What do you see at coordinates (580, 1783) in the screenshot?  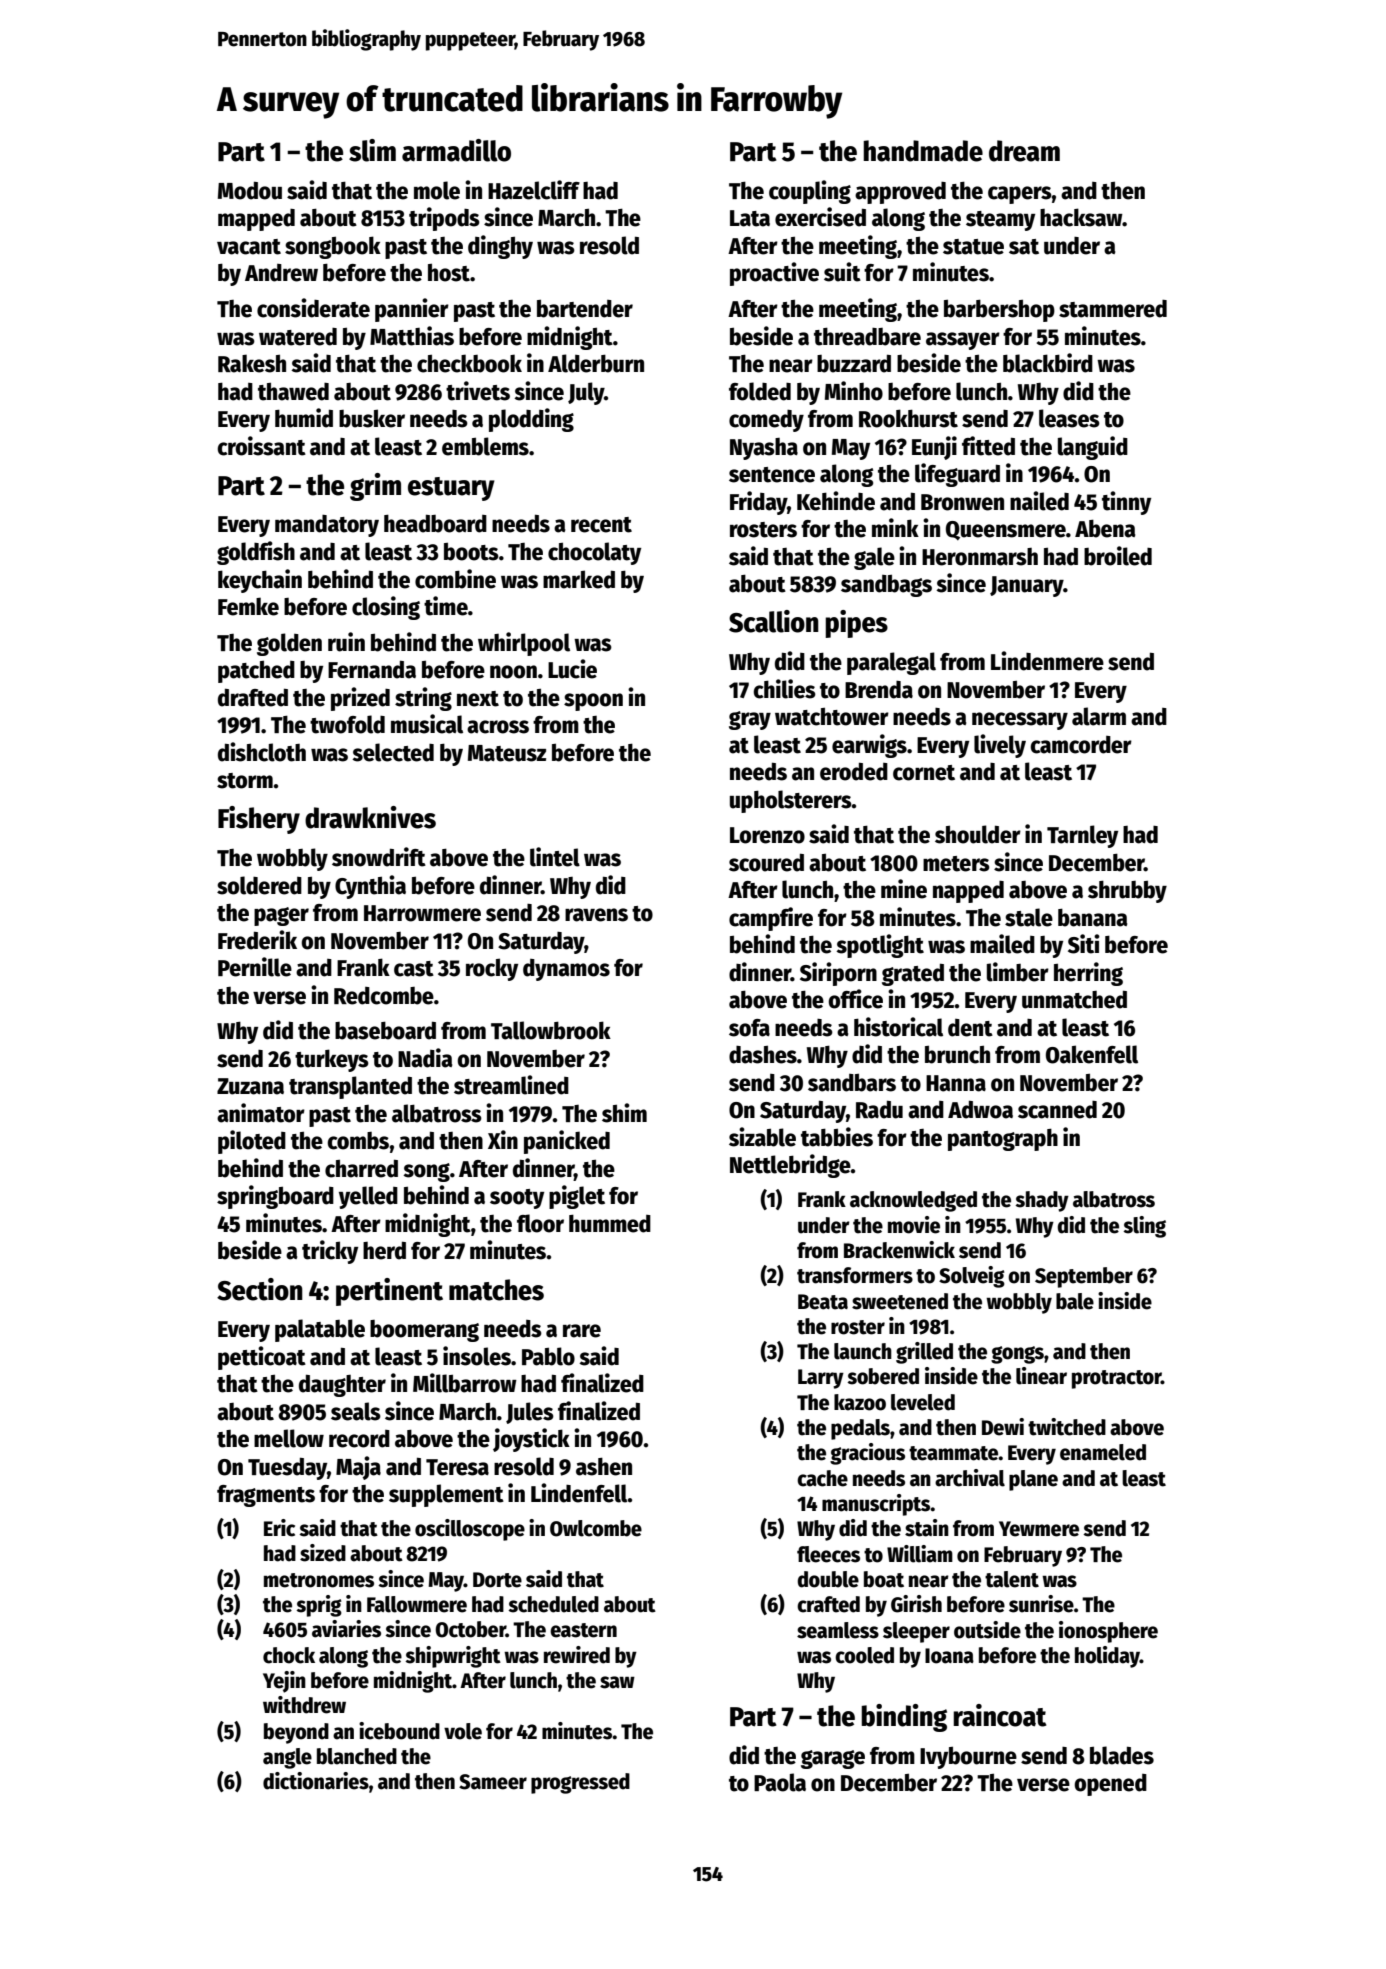 I see `progressed` at bounding box center [580, 1783].
